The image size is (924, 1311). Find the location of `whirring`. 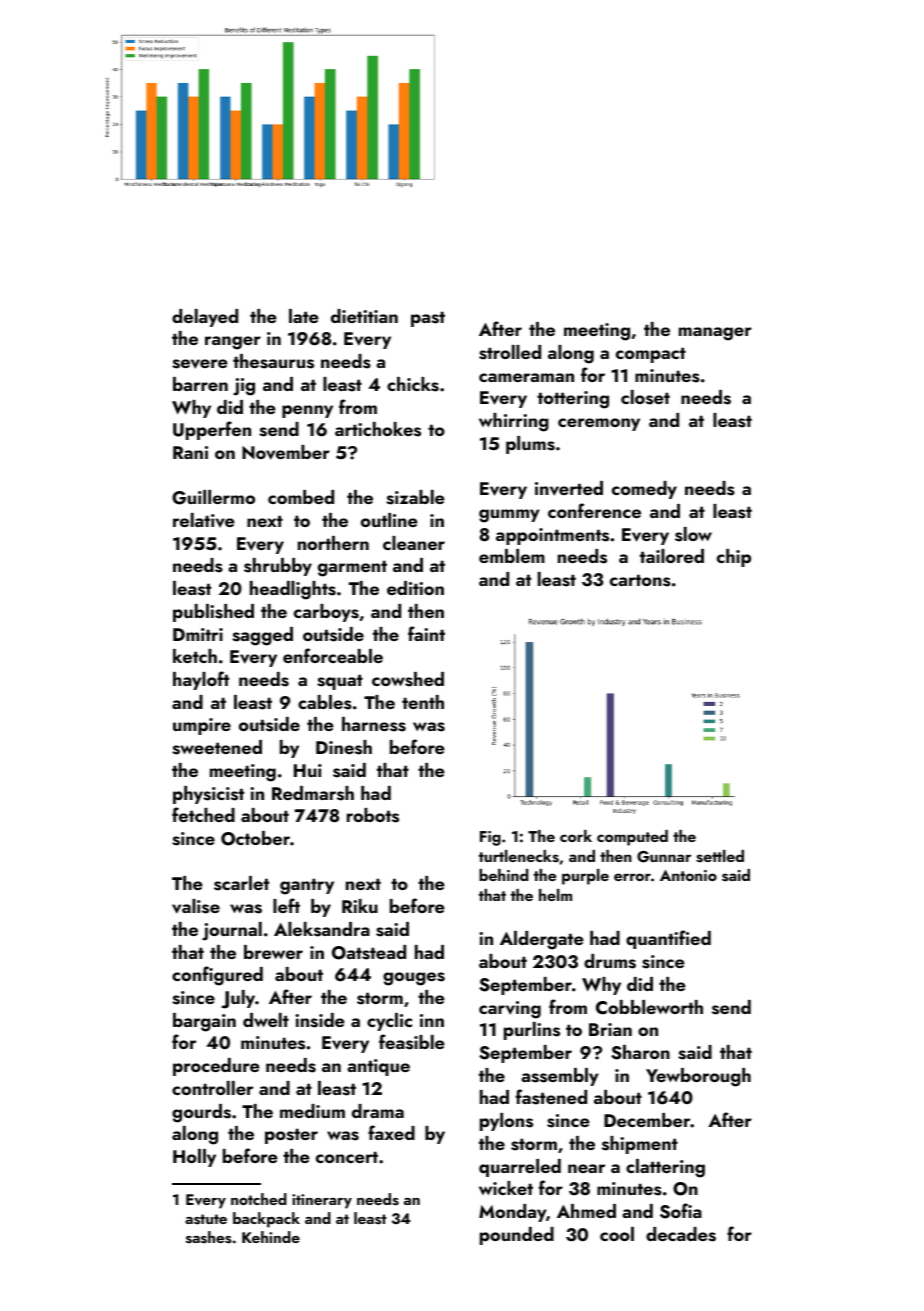

whirring is located at coordinates (514, 422).
